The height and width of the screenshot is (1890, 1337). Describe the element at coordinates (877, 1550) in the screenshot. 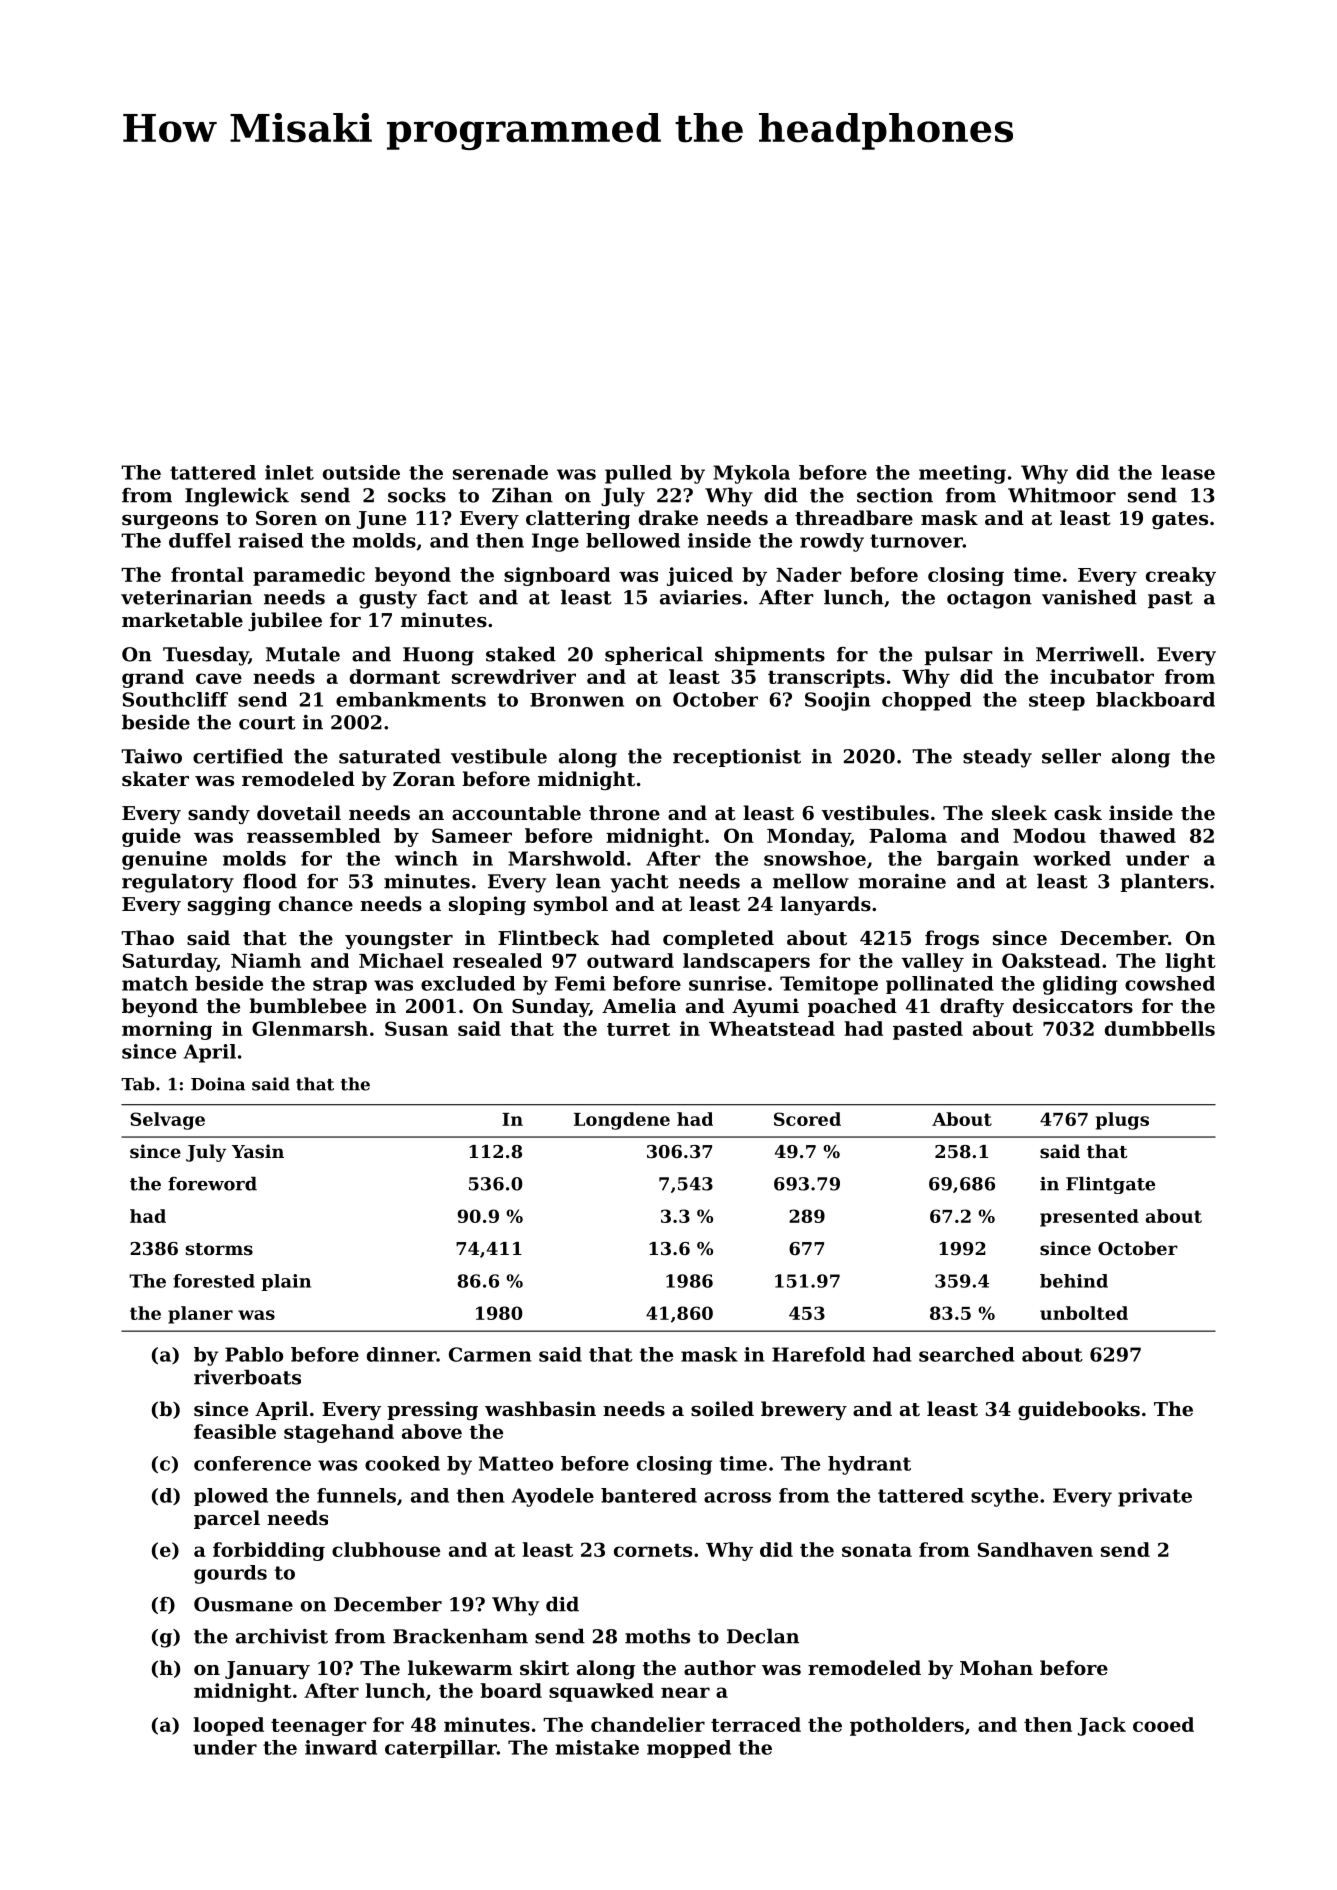

I see `sonata` at that location.
